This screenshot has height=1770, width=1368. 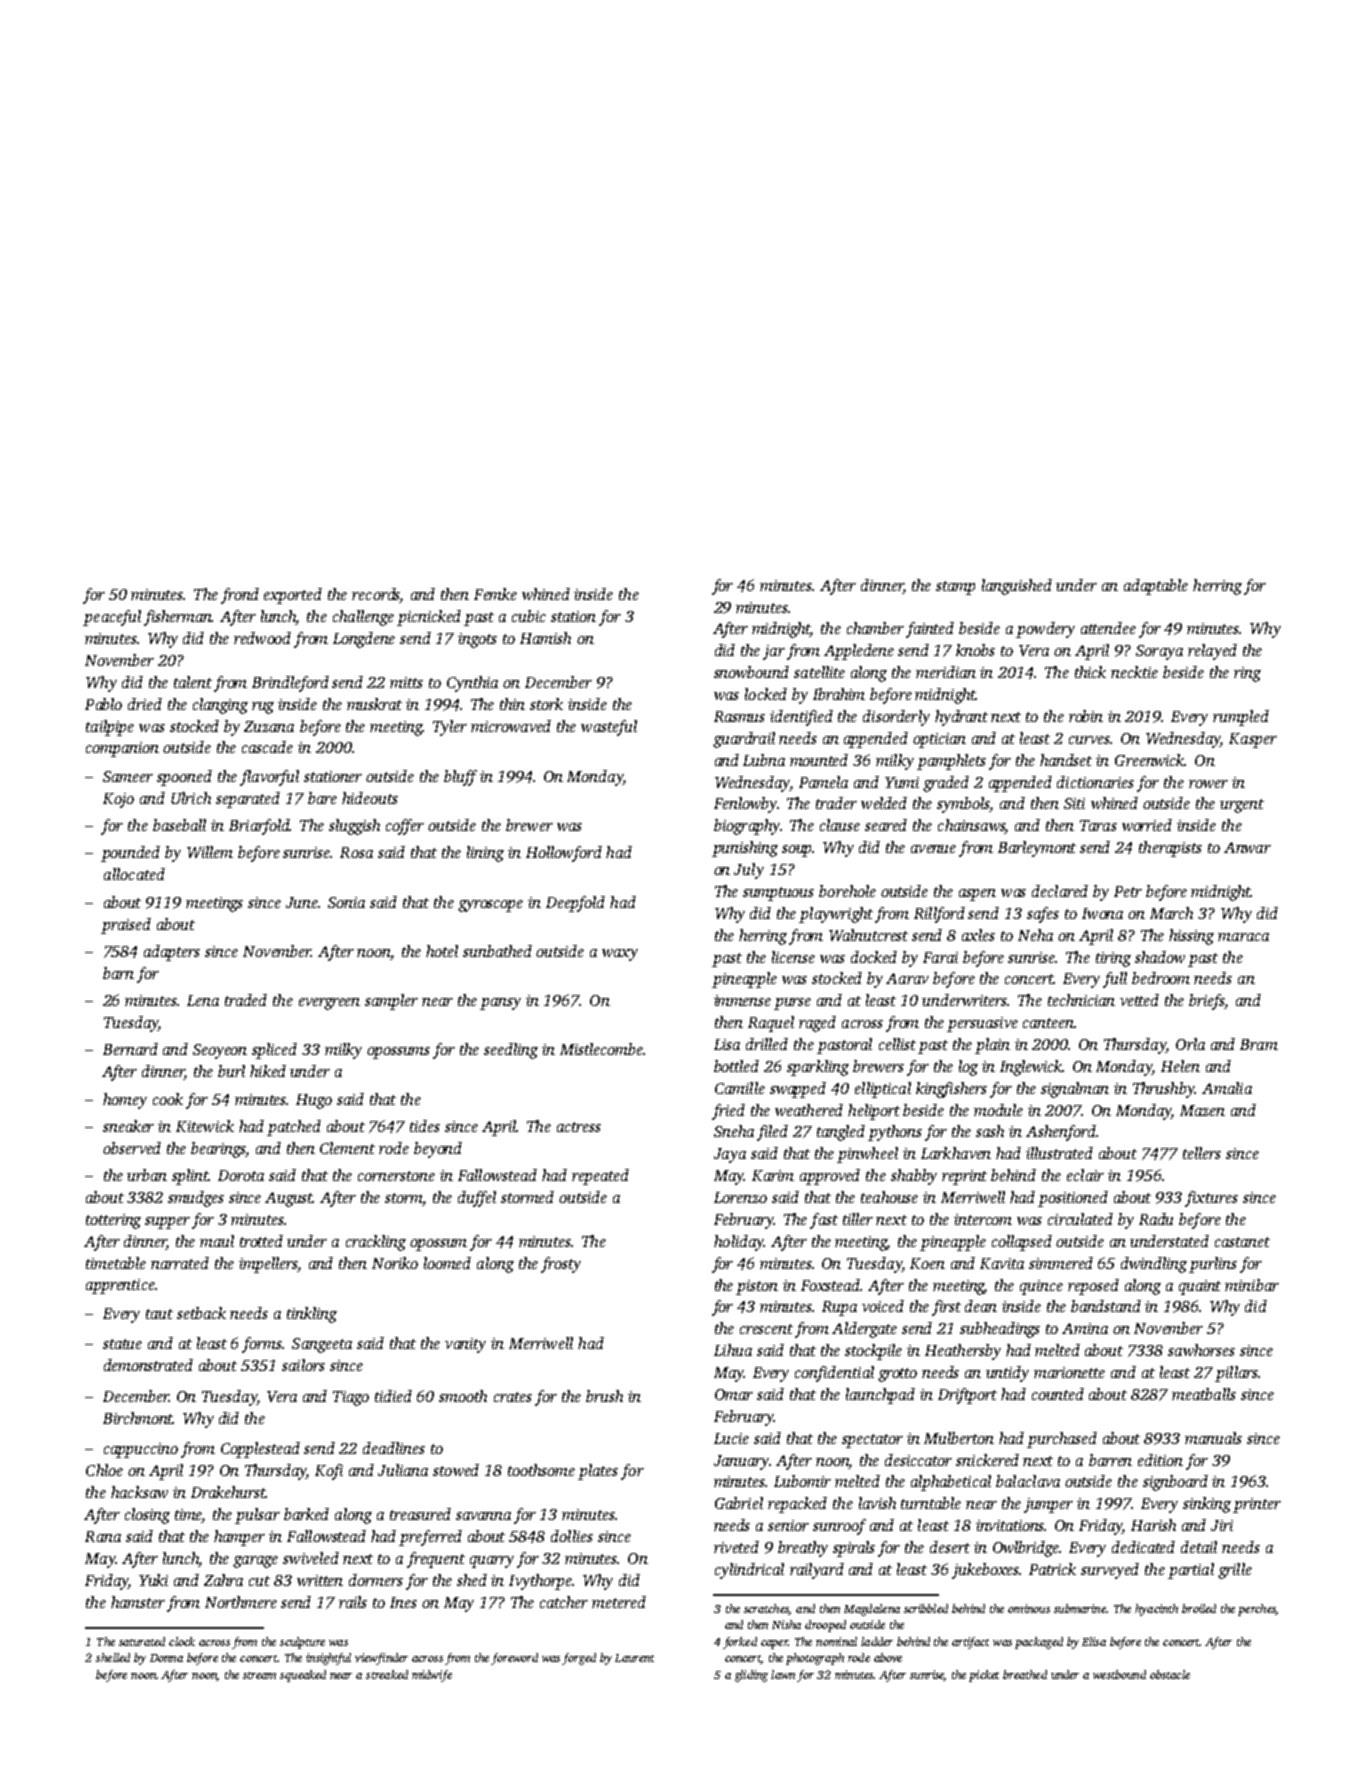 What do you see at coordinates (167, 1223) in the screenshot?
I see `supper` at bounding box center [167, 1223].
